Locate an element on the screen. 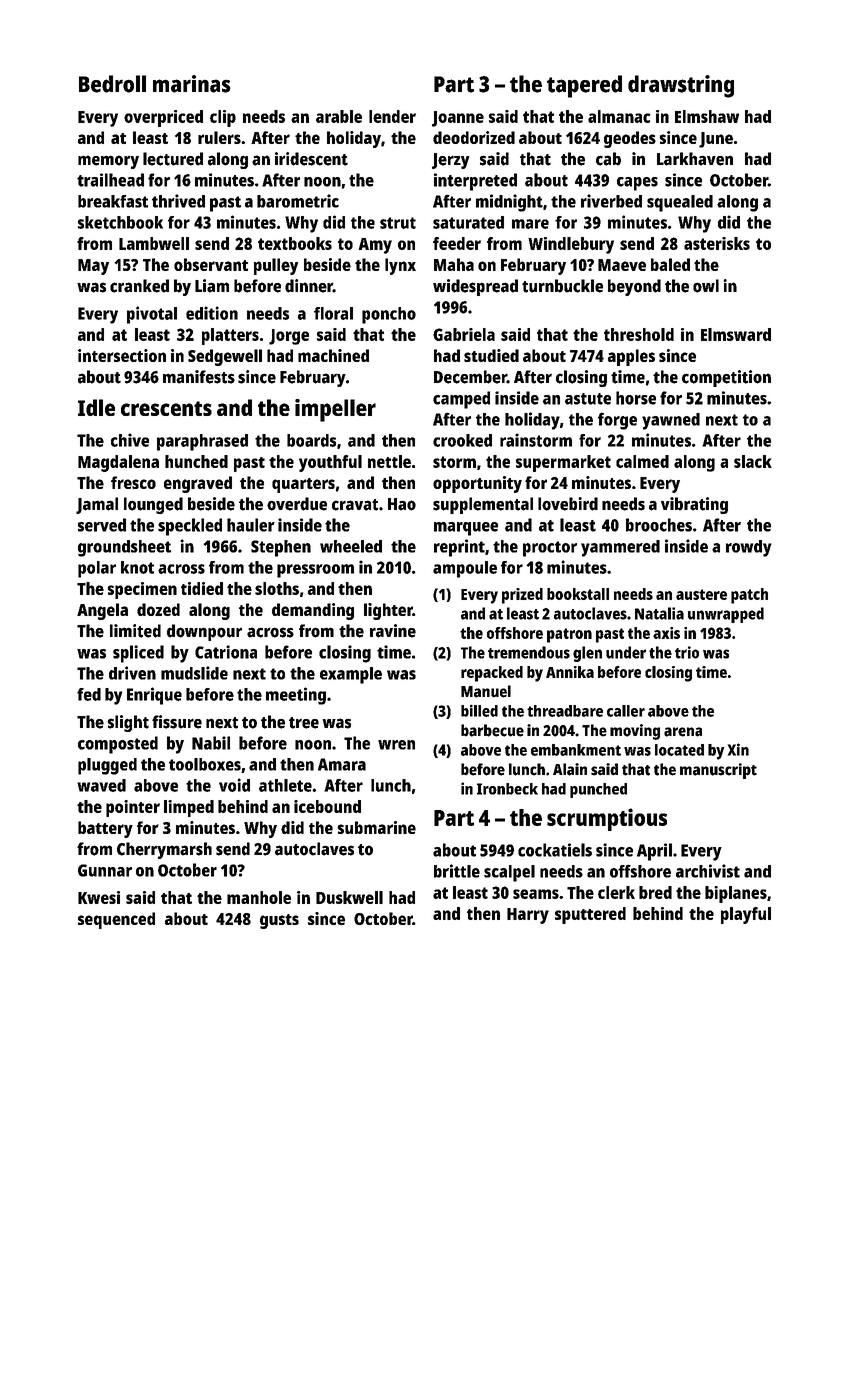  gusts is located at coordinates (279, 921).
